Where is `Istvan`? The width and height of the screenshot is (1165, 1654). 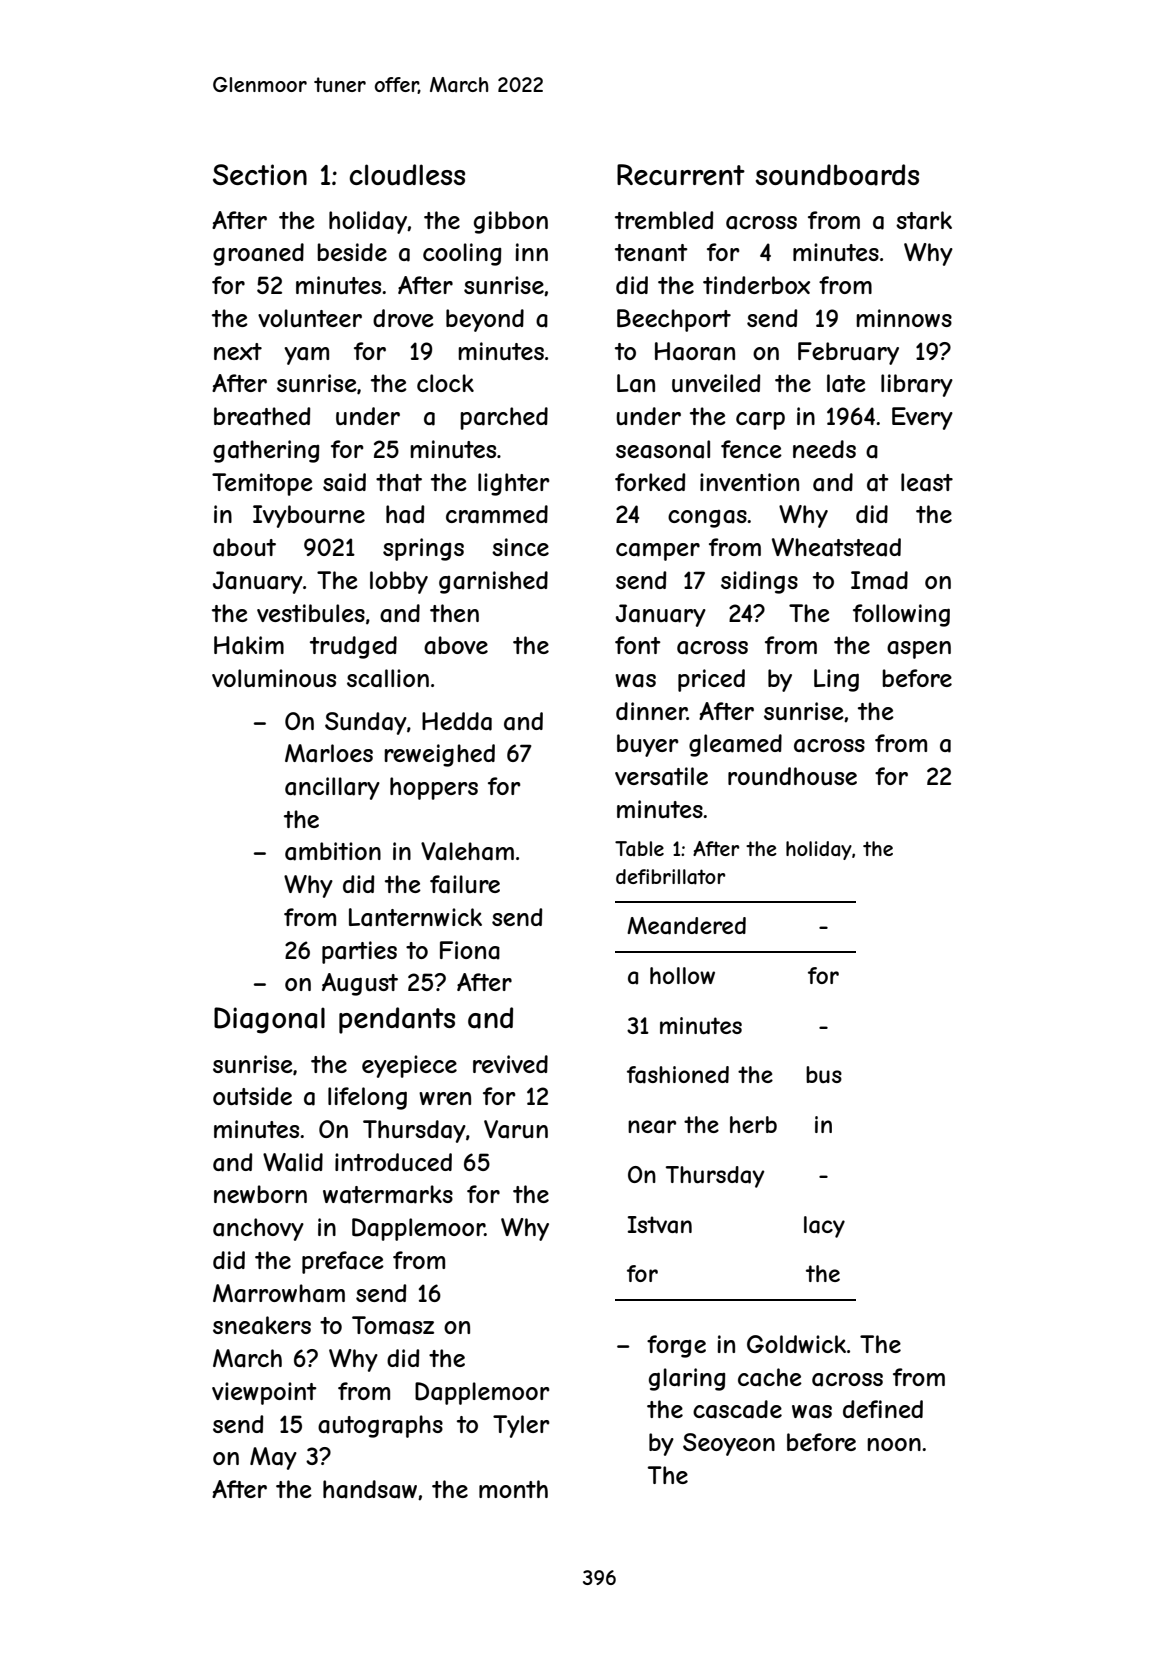
Istvan is located at coordinates (660, 1225).
